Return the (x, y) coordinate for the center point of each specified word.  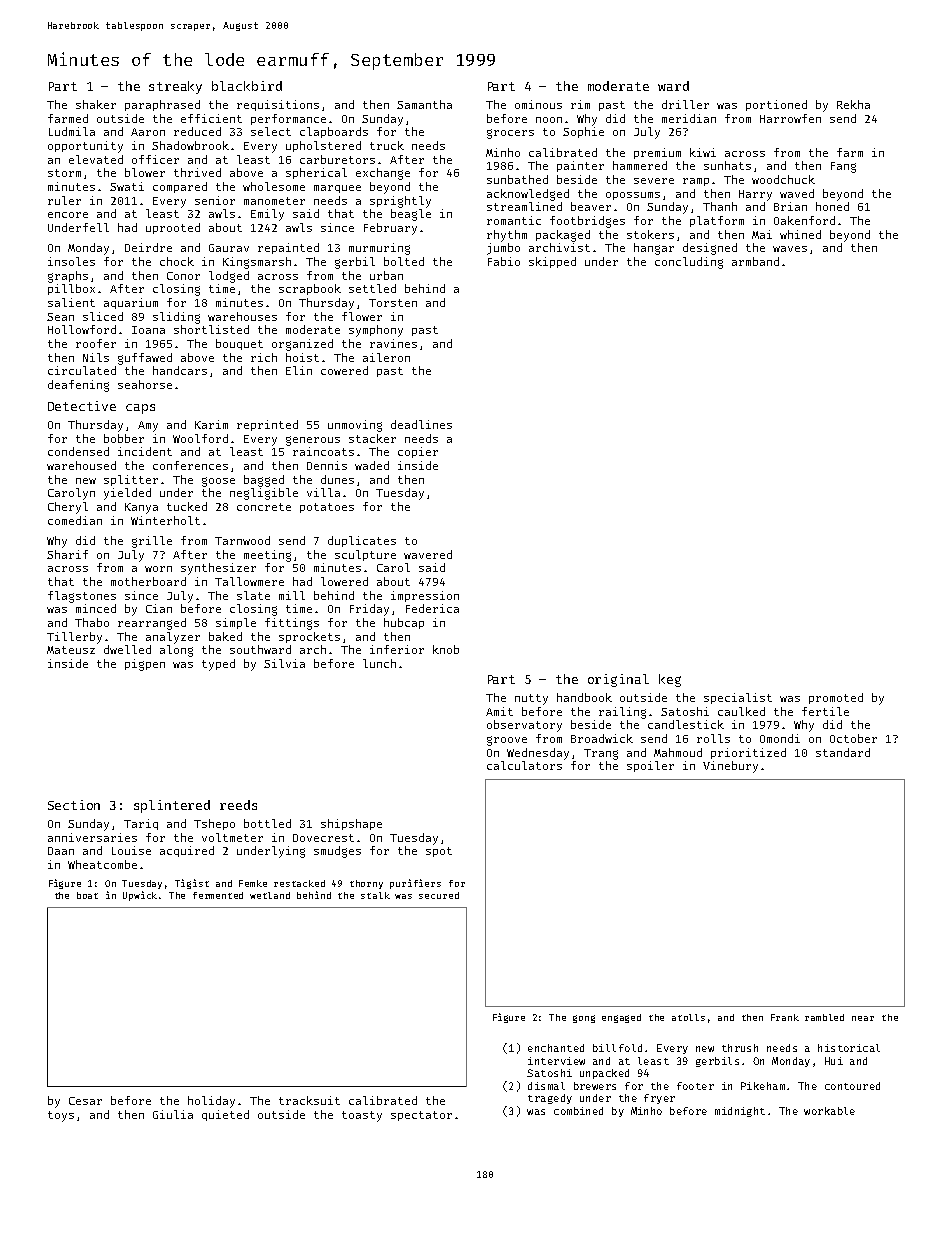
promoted (836, 698)
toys (61, 1116)
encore (68, 215)
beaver (591, 206)
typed (218, 665)
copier (418, 452)
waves (790, 249)
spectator (421, 1116)
